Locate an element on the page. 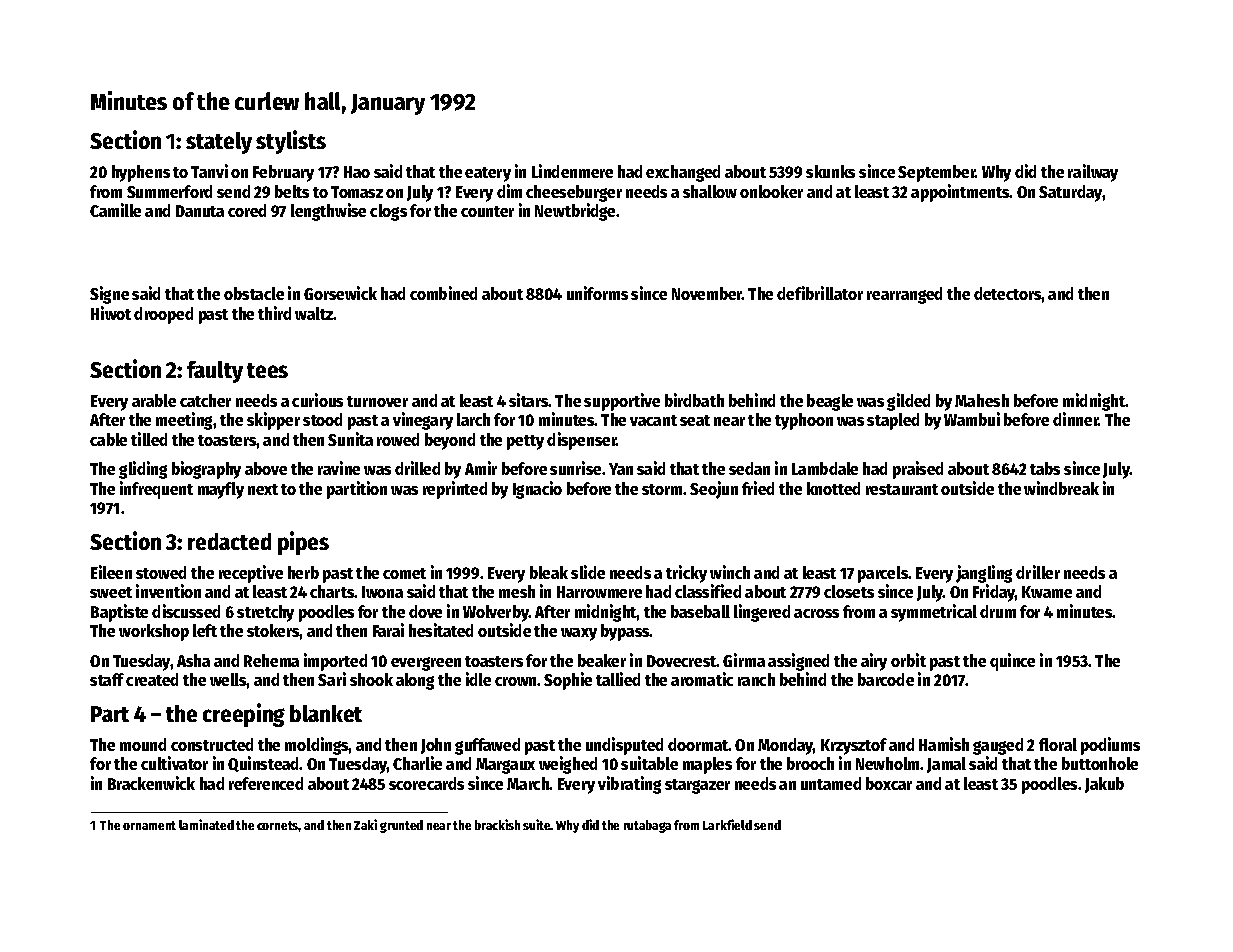 Image resolution: width=1233 pixels, height=952 pixels. stylists is located at coordinates (291, 142).
